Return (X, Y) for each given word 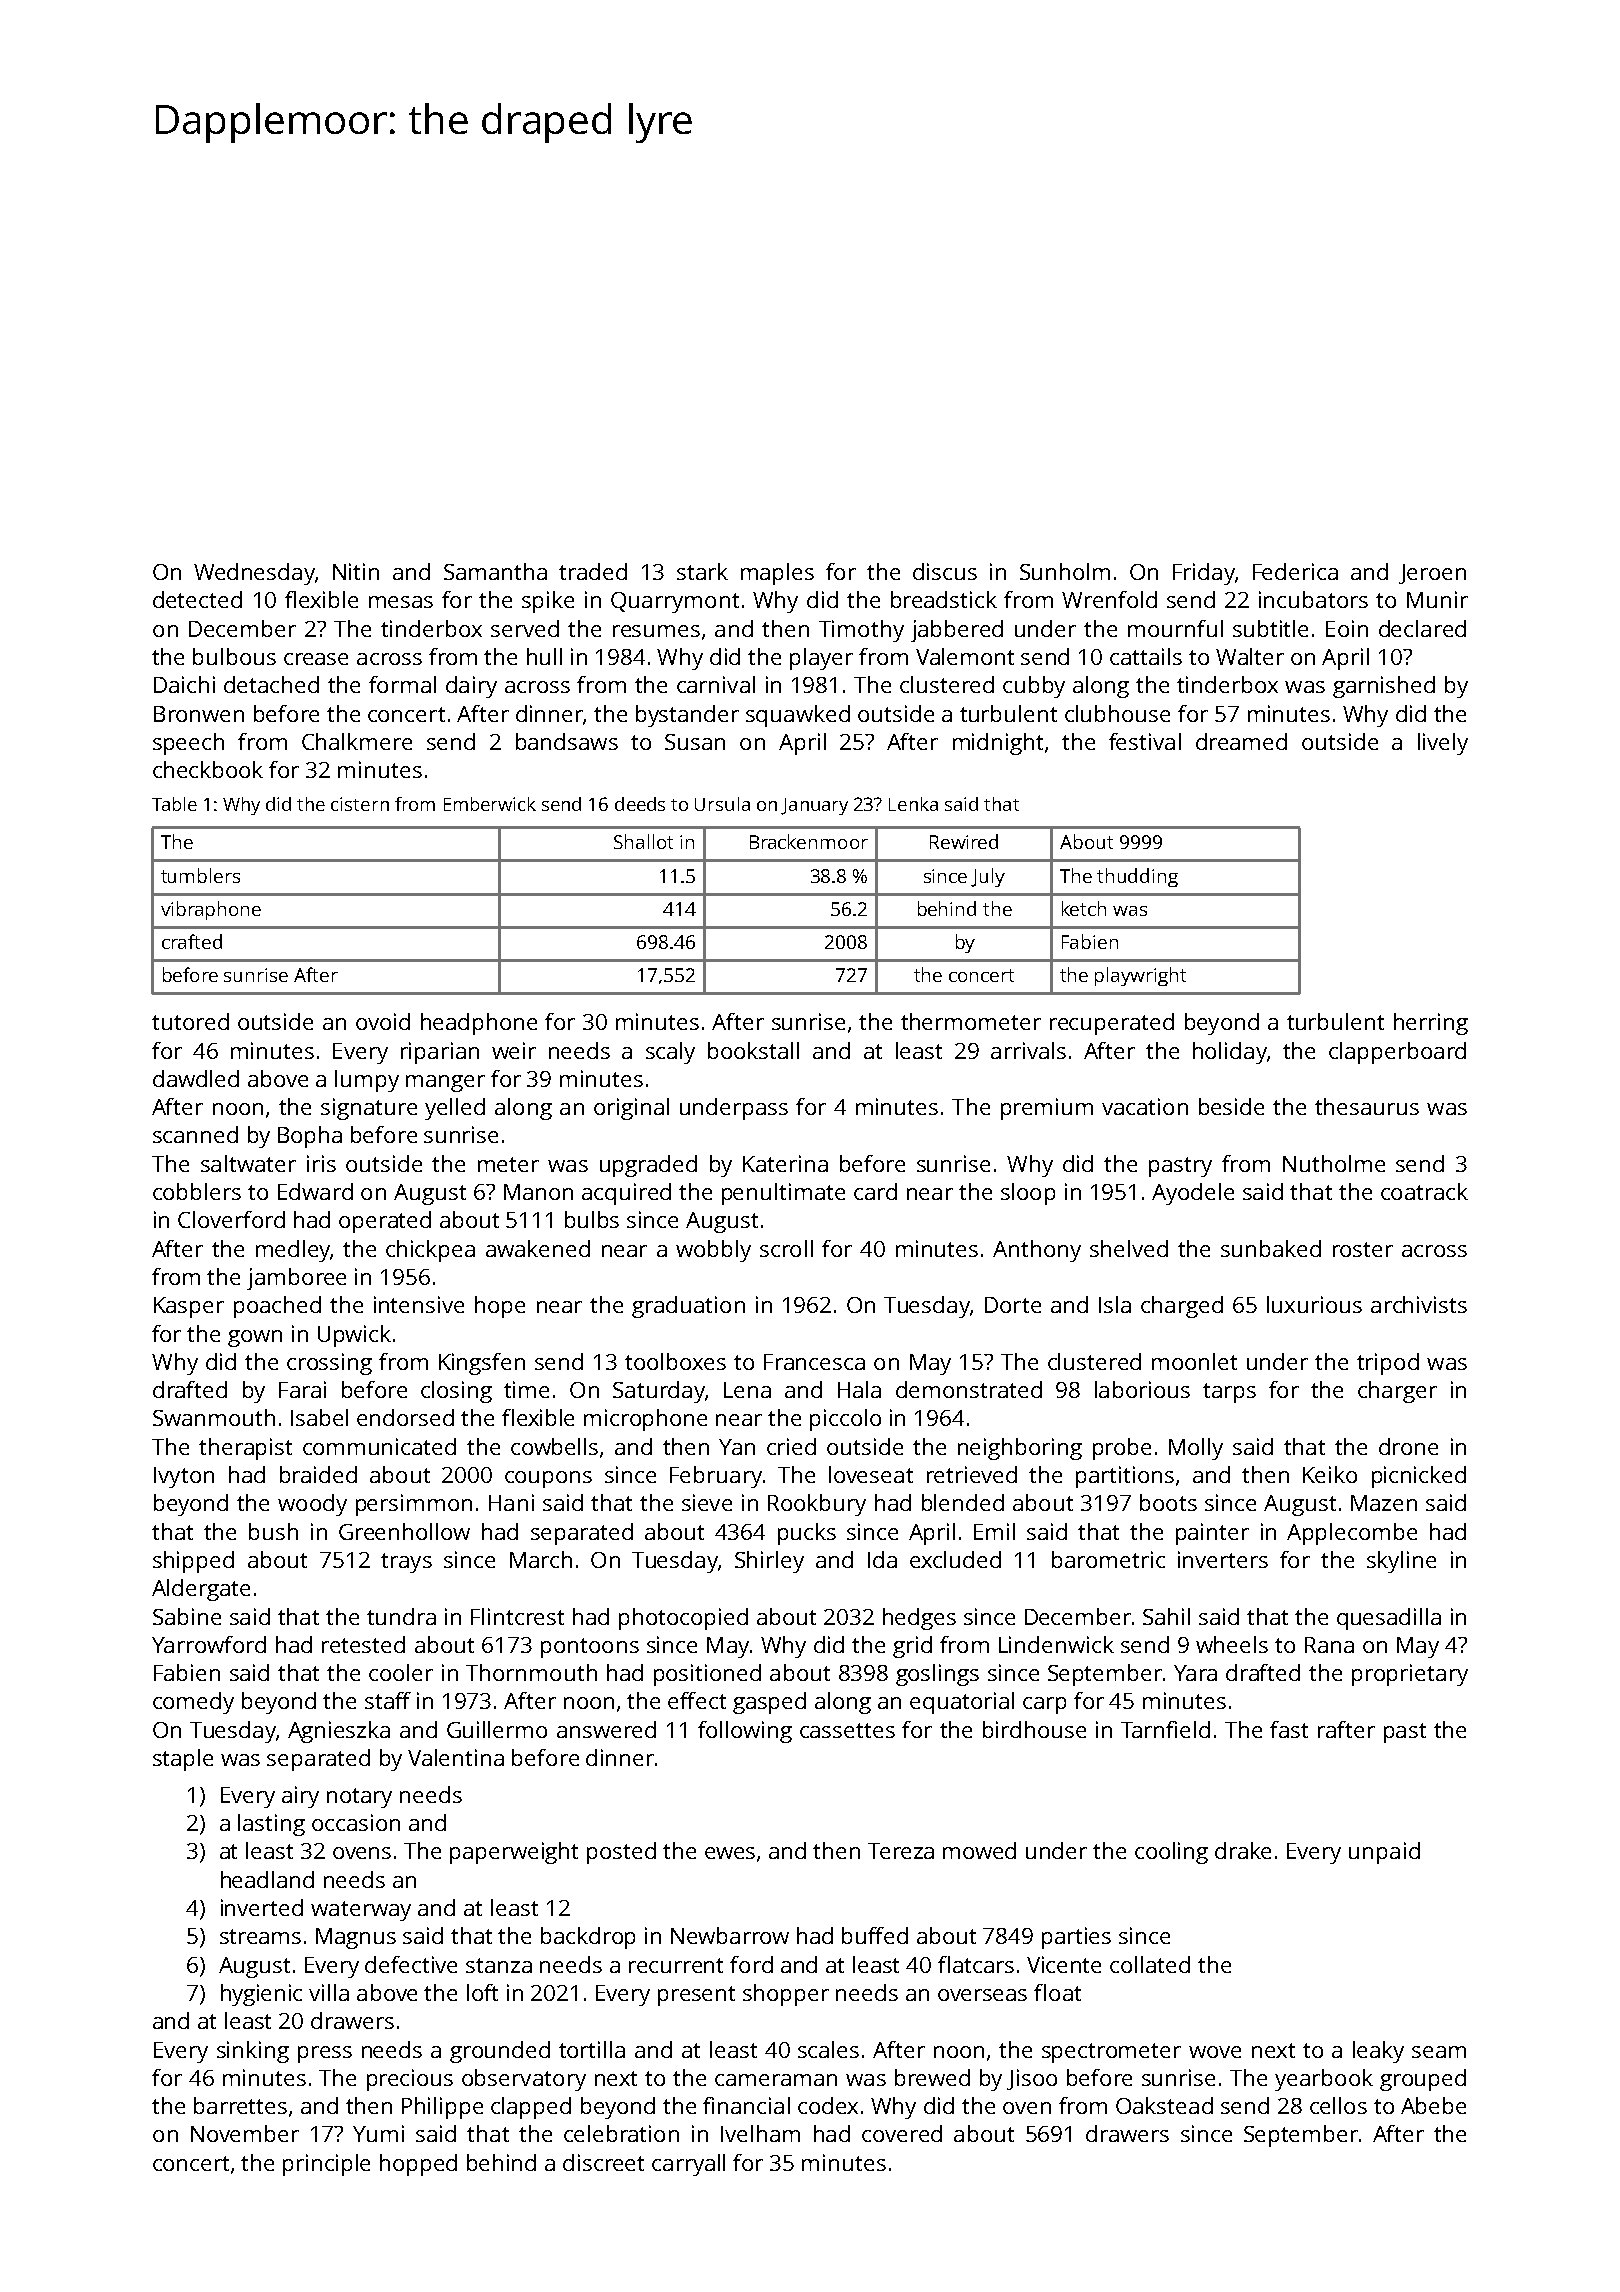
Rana (1329, 1645)
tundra (401, 1616)
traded (593, 571)
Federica (1295, 571)
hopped (418, 2165)
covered (902, 2133)
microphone (645, 1420)
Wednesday (254, 574)
